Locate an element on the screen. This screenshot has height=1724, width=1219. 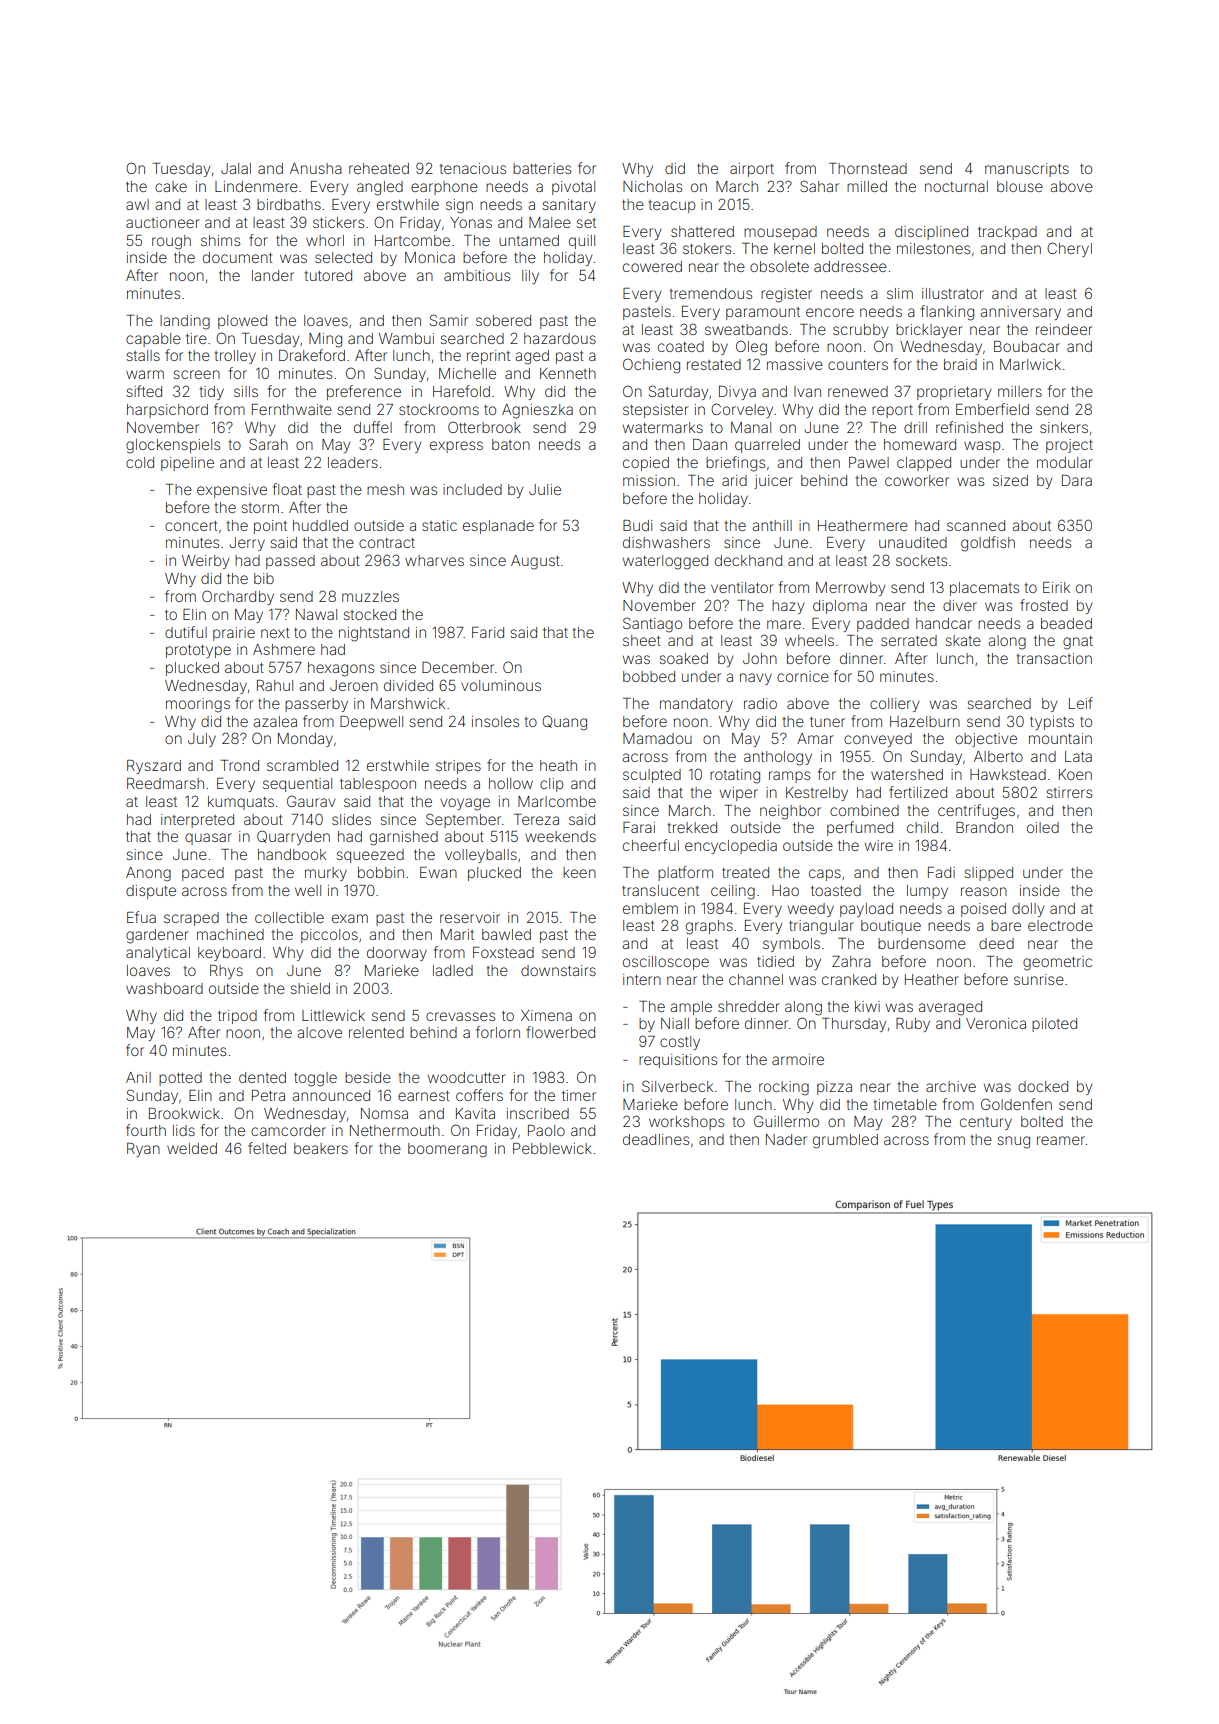
graphs is located at coordinates (709, 927).
